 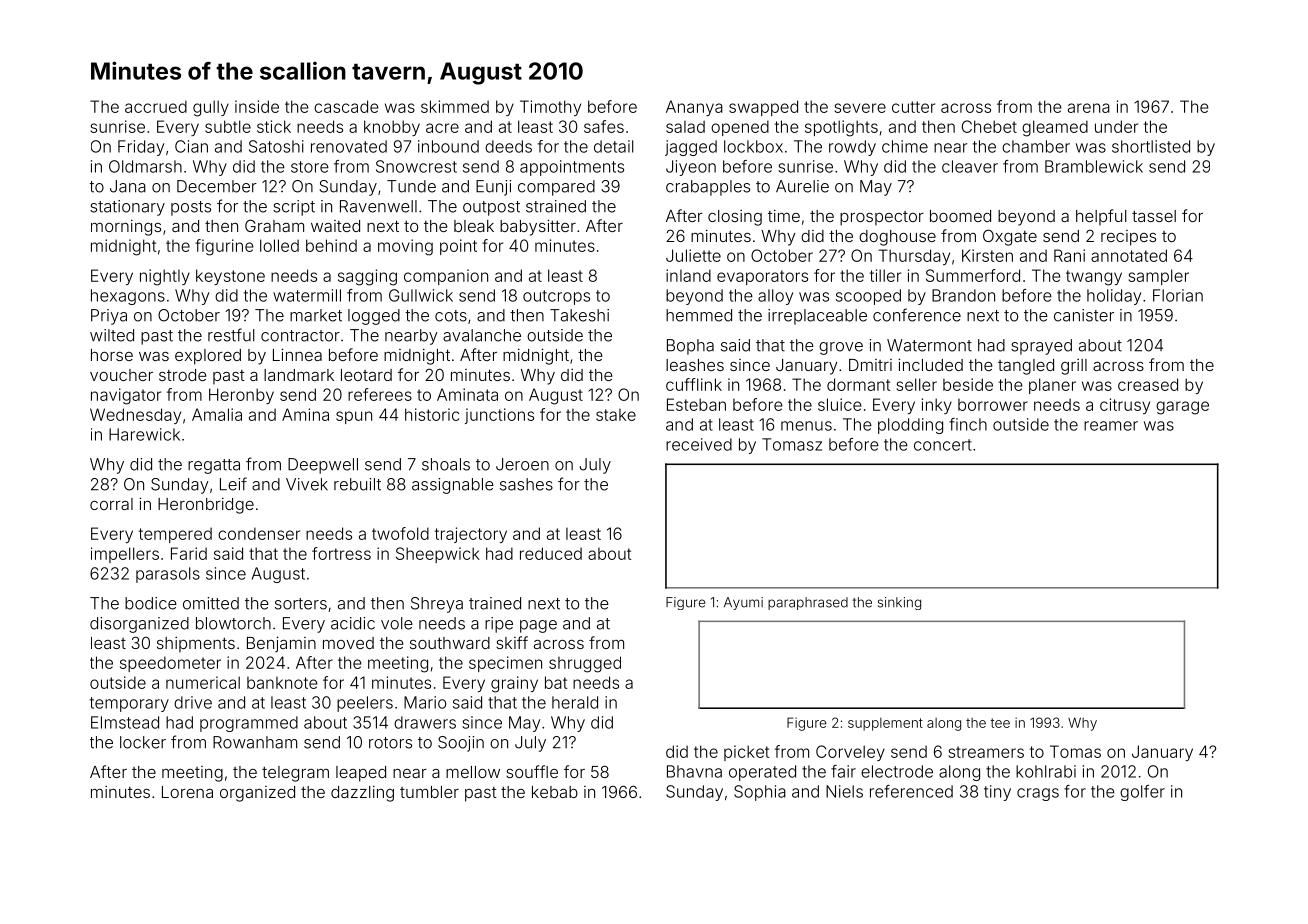 I want to click on chime, so click(x=905, y=146).
